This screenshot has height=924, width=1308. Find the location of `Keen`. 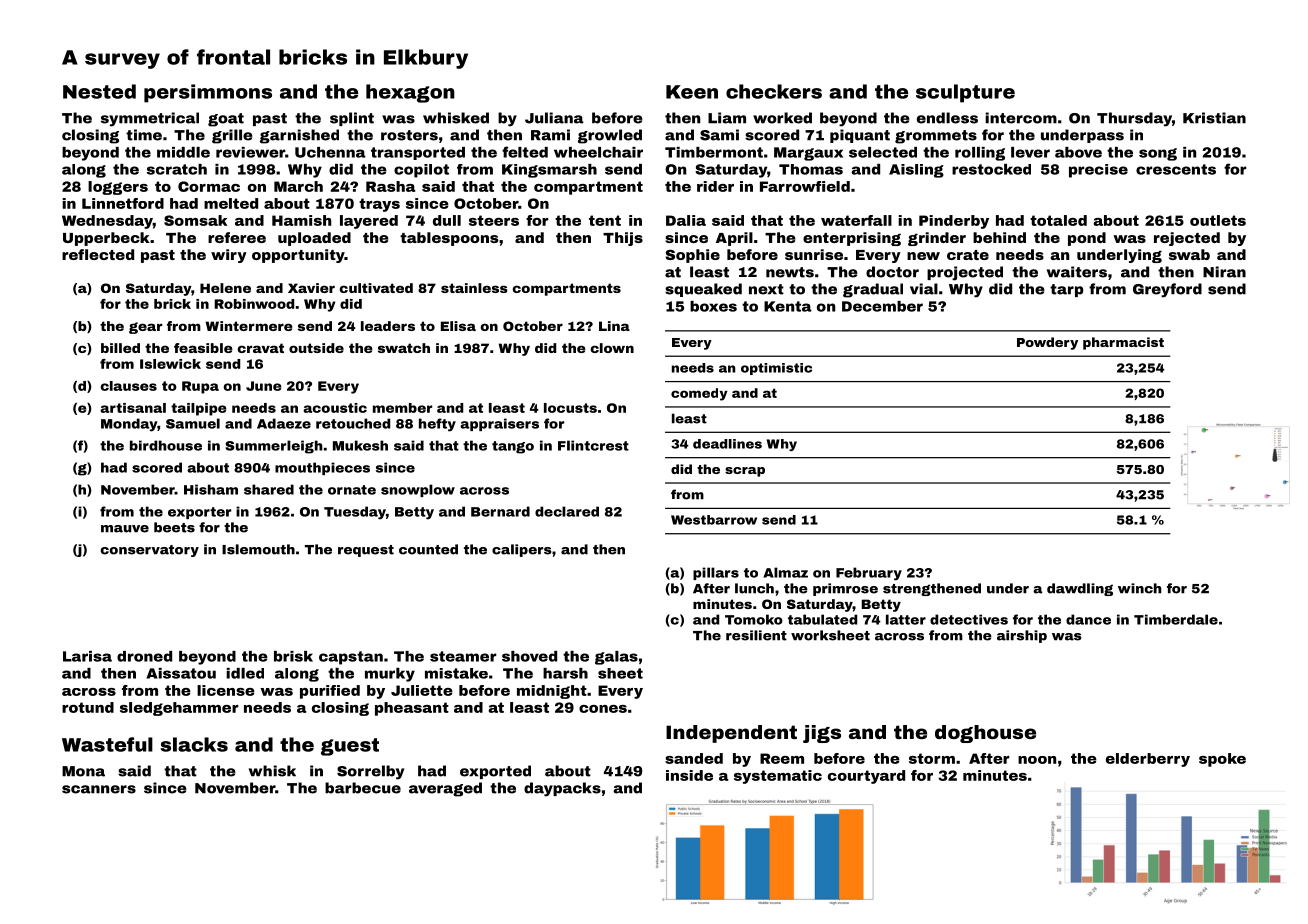

Keen is located at coordinates (692, 92).
